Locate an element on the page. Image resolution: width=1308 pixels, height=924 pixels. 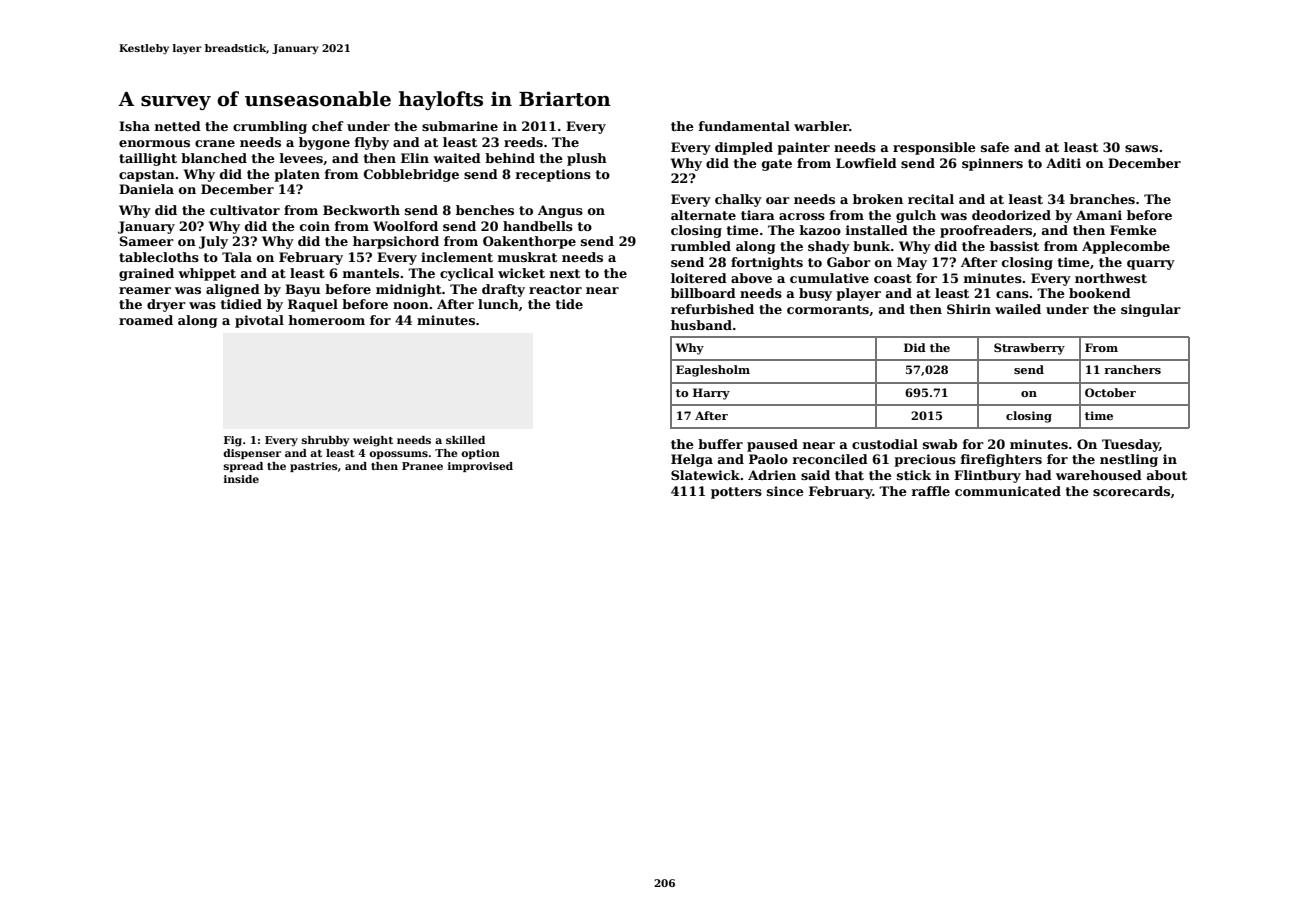
submarine is located at coordinates (460, 126).
